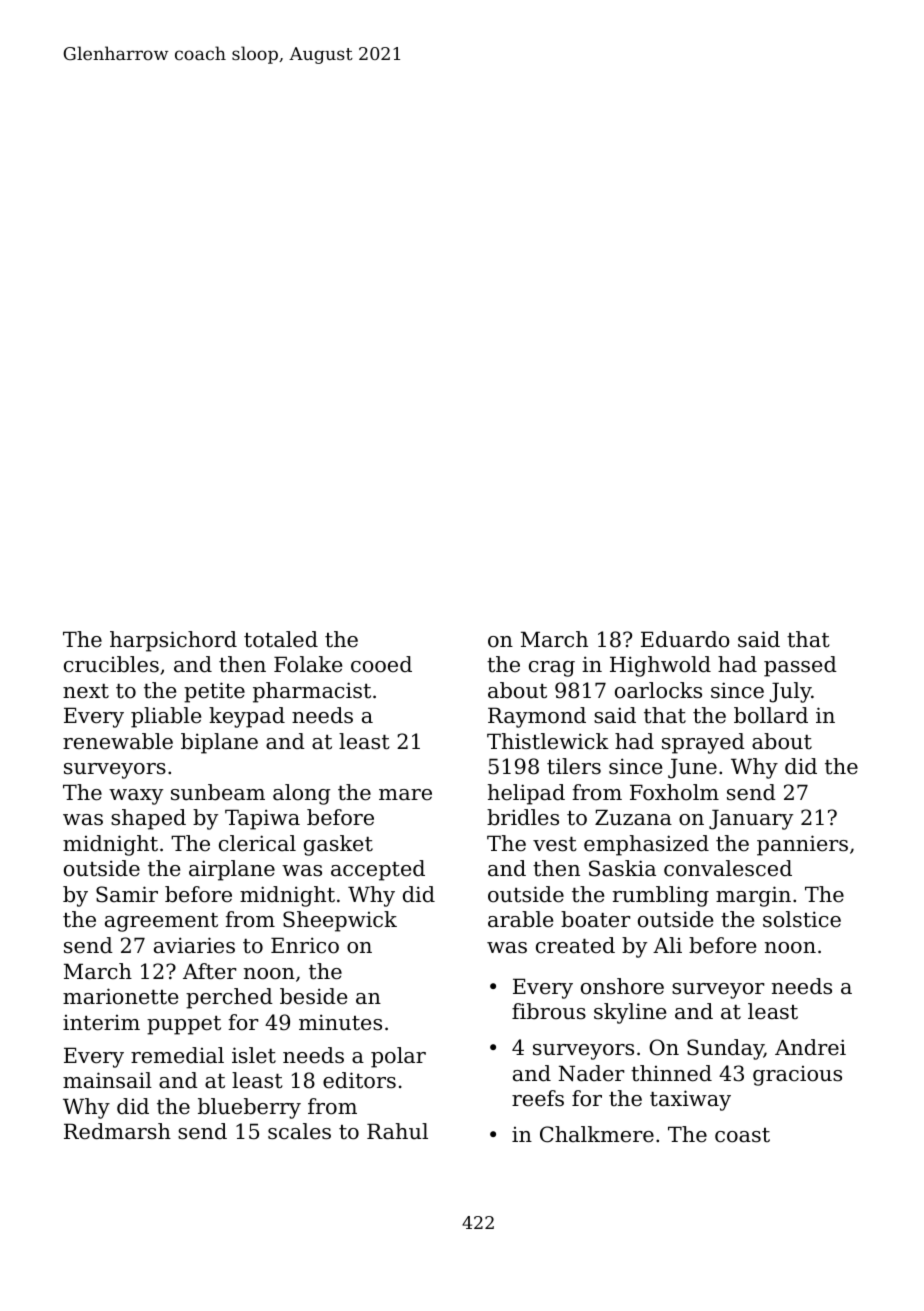  I want to click on coast, so click(742, 1135).
